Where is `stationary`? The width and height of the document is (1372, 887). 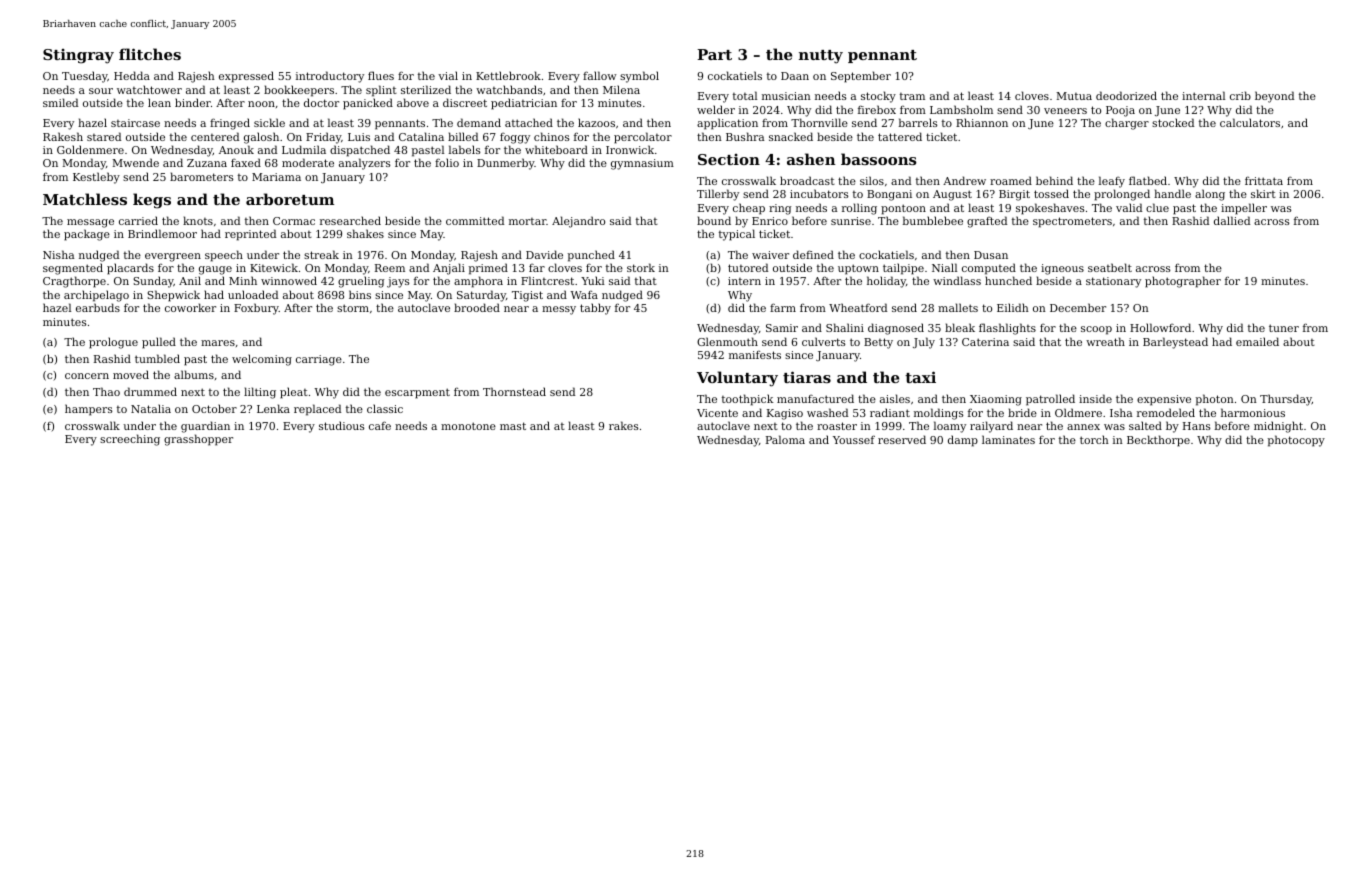
stationary is located at coordinates (1113, 282).
